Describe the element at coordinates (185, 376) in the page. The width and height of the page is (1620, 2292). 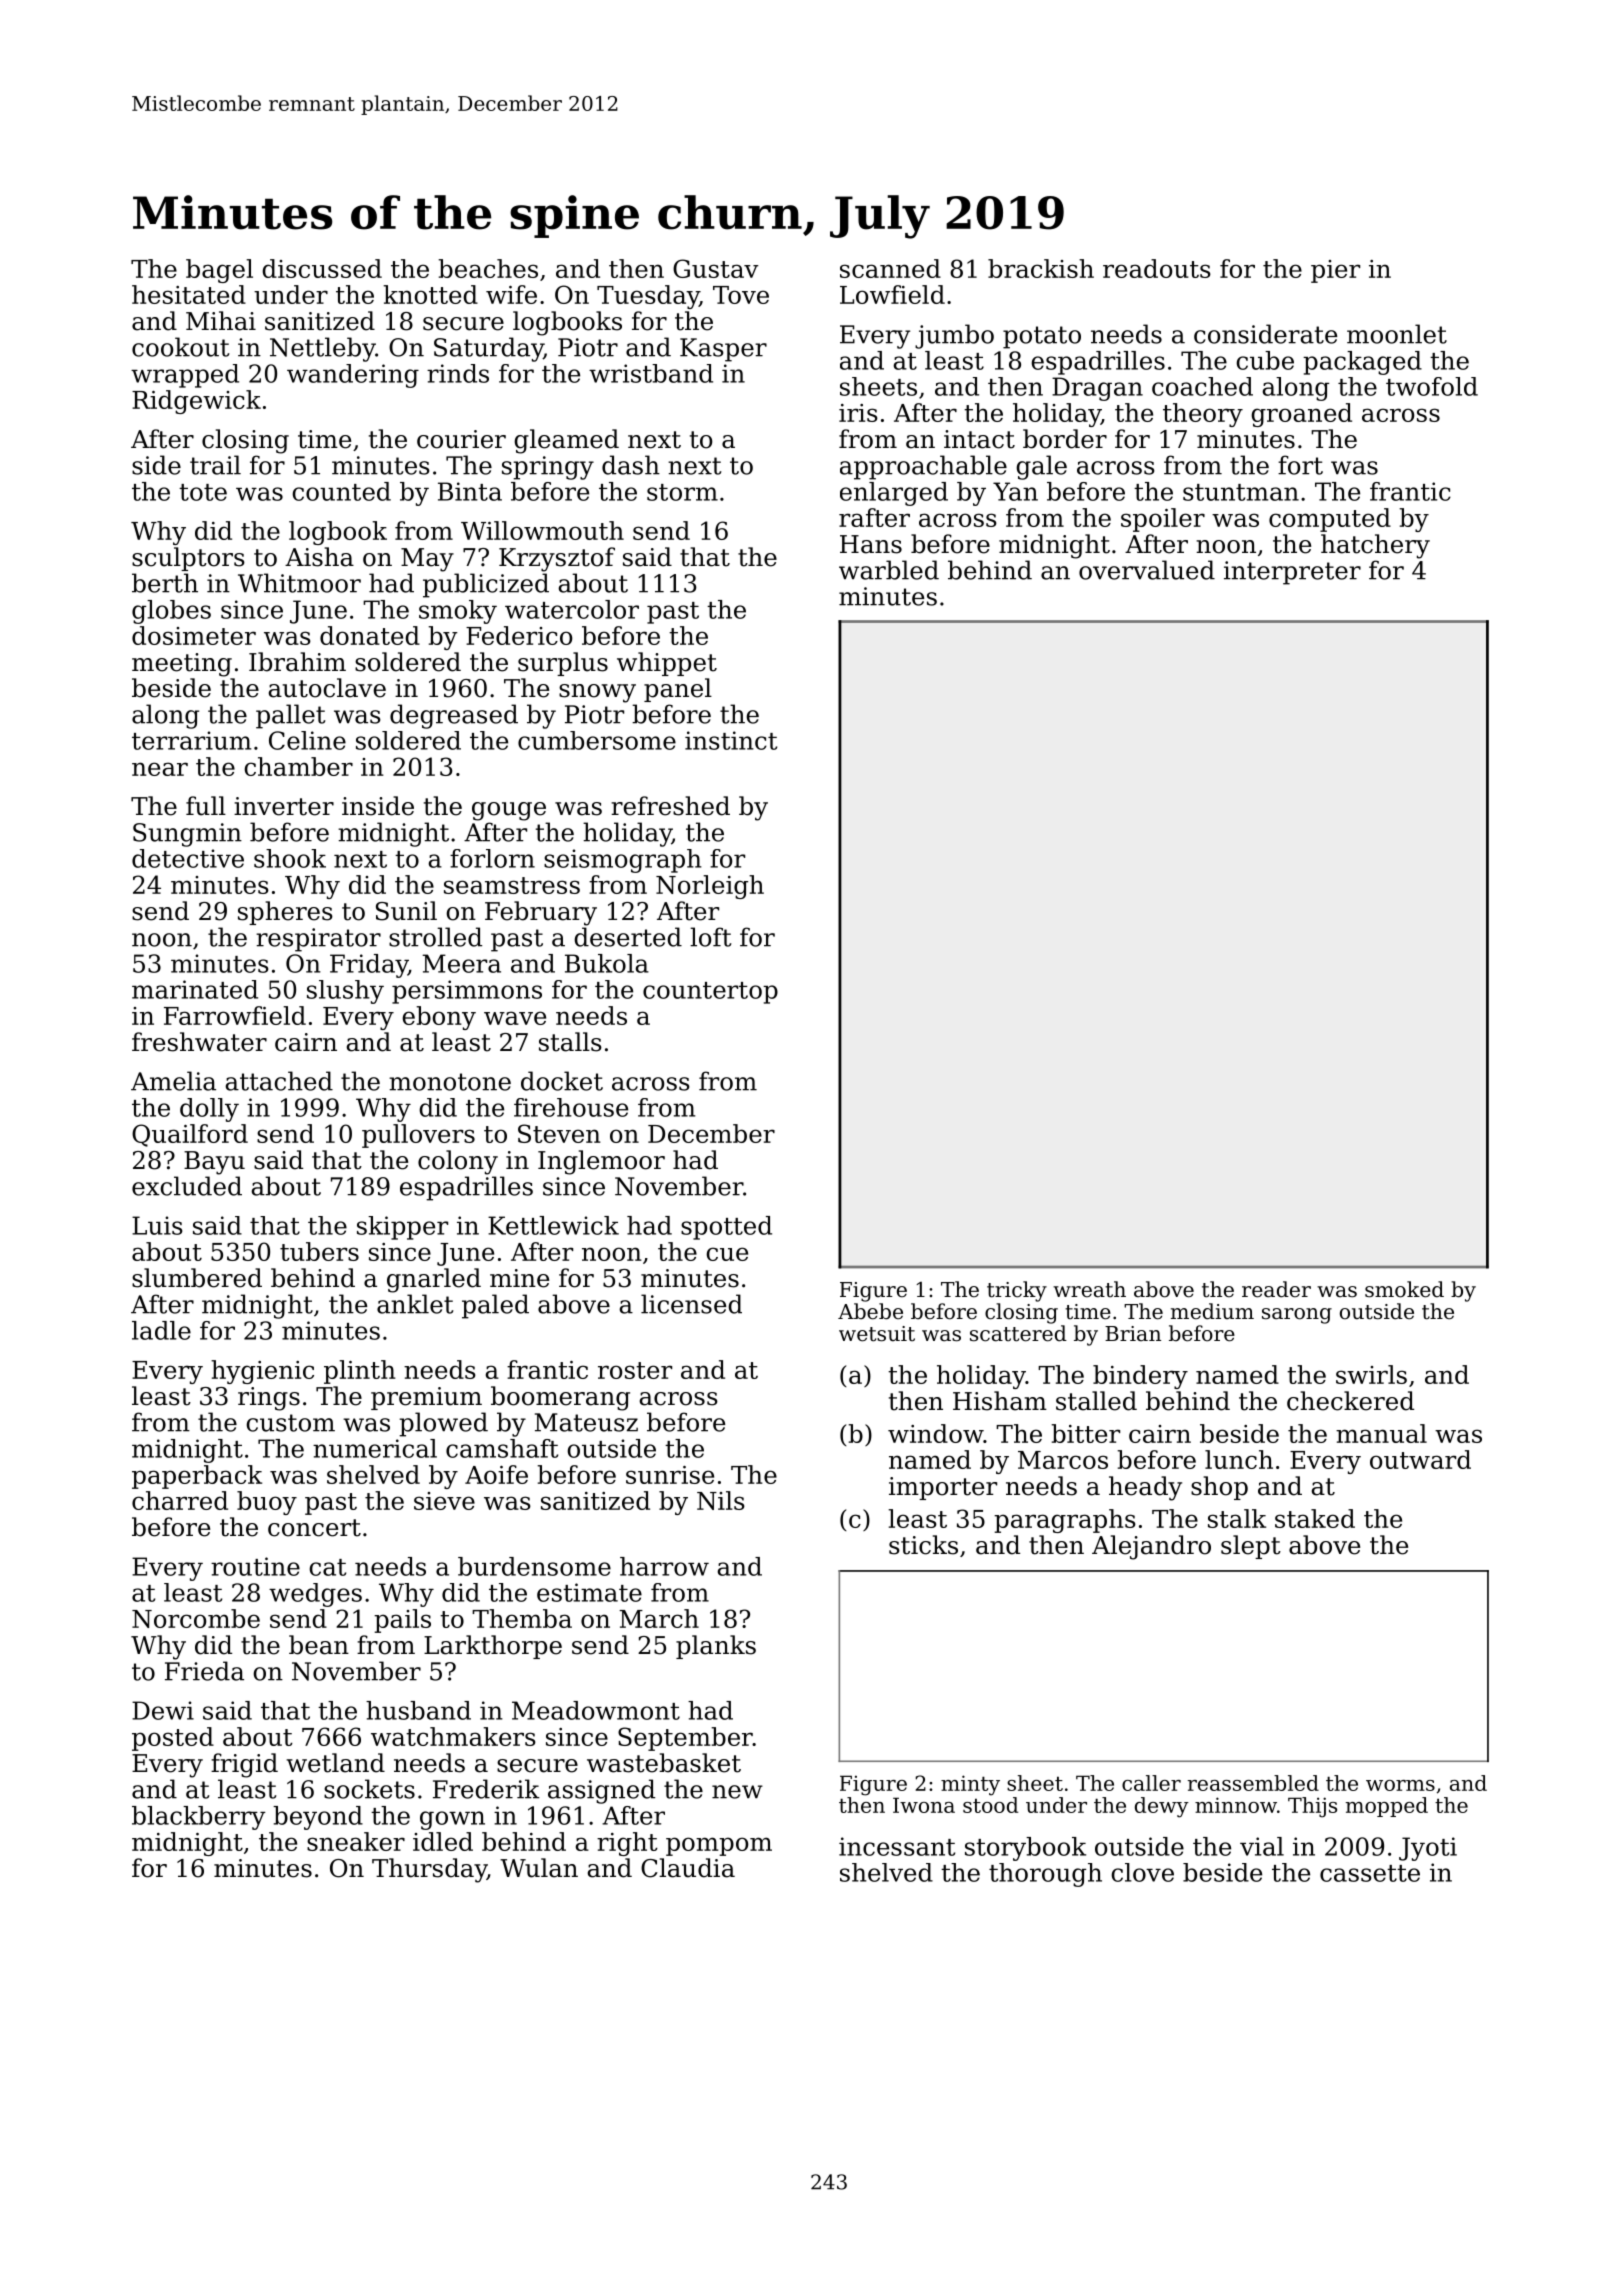
I see `wrapped` at that location.
